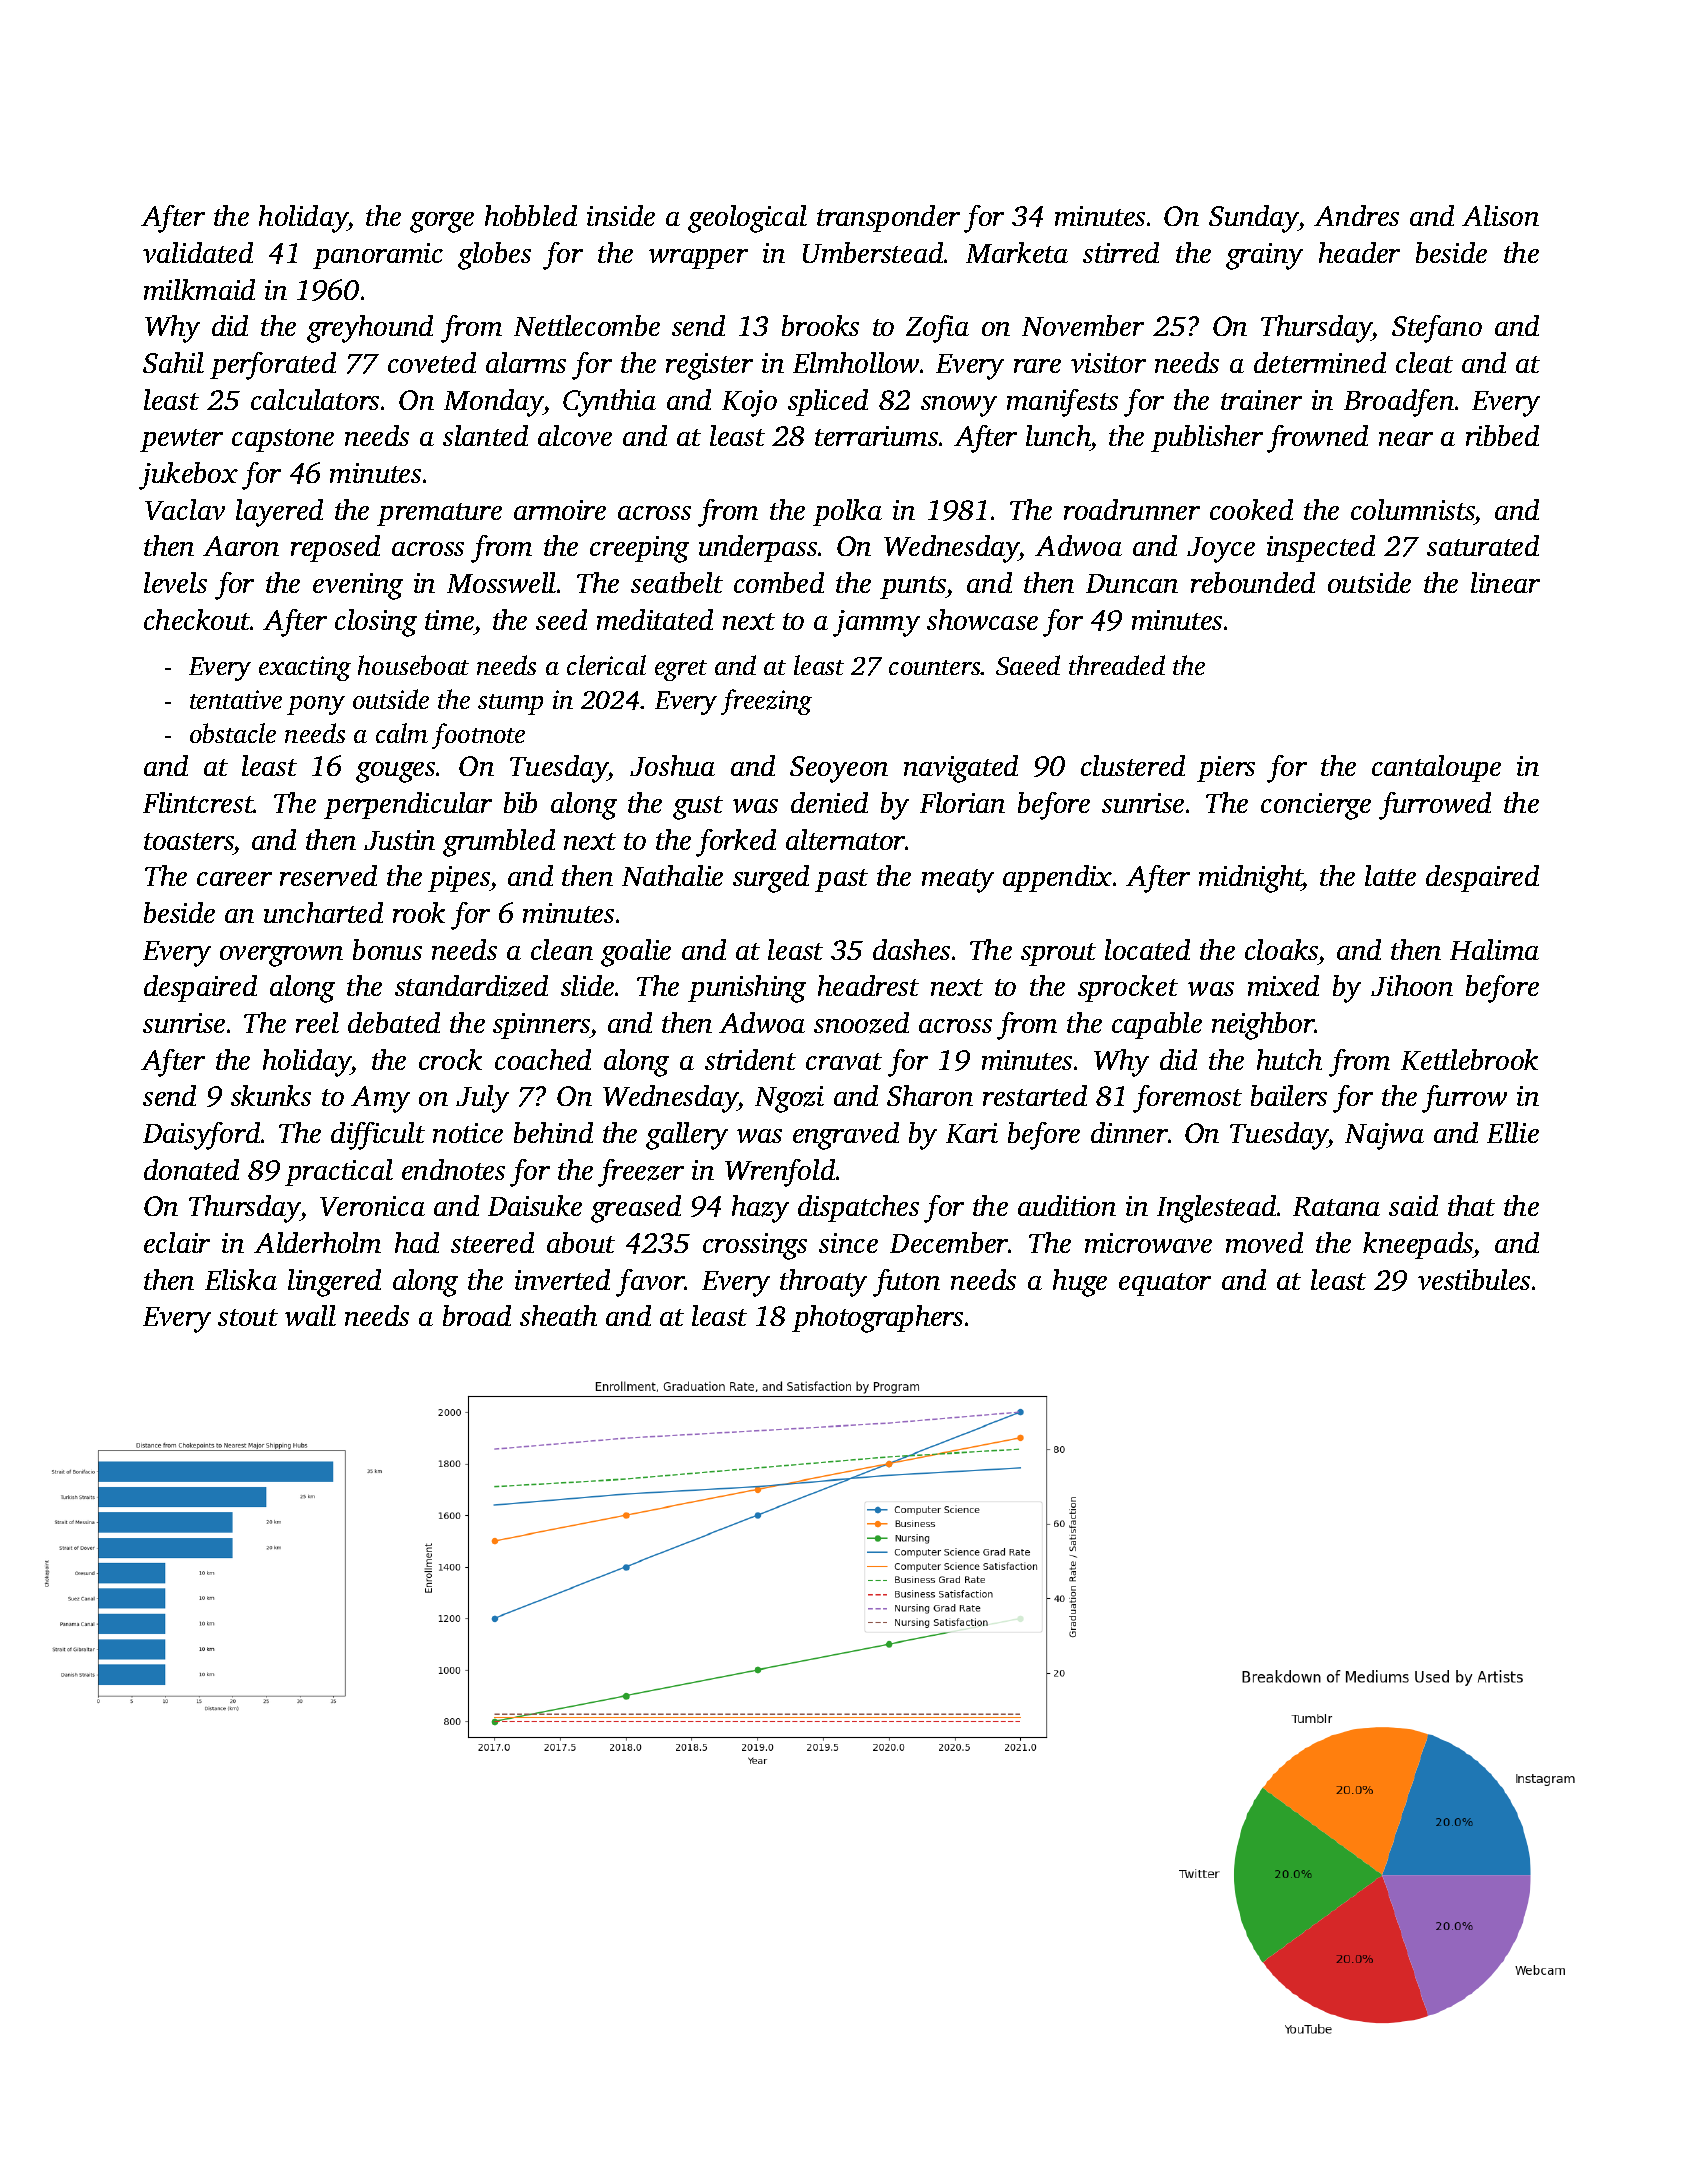 The width and height of the page is (1683, 2178). Describe the element at coordinates (621, 215) in the page. I see `inside` at that location.
